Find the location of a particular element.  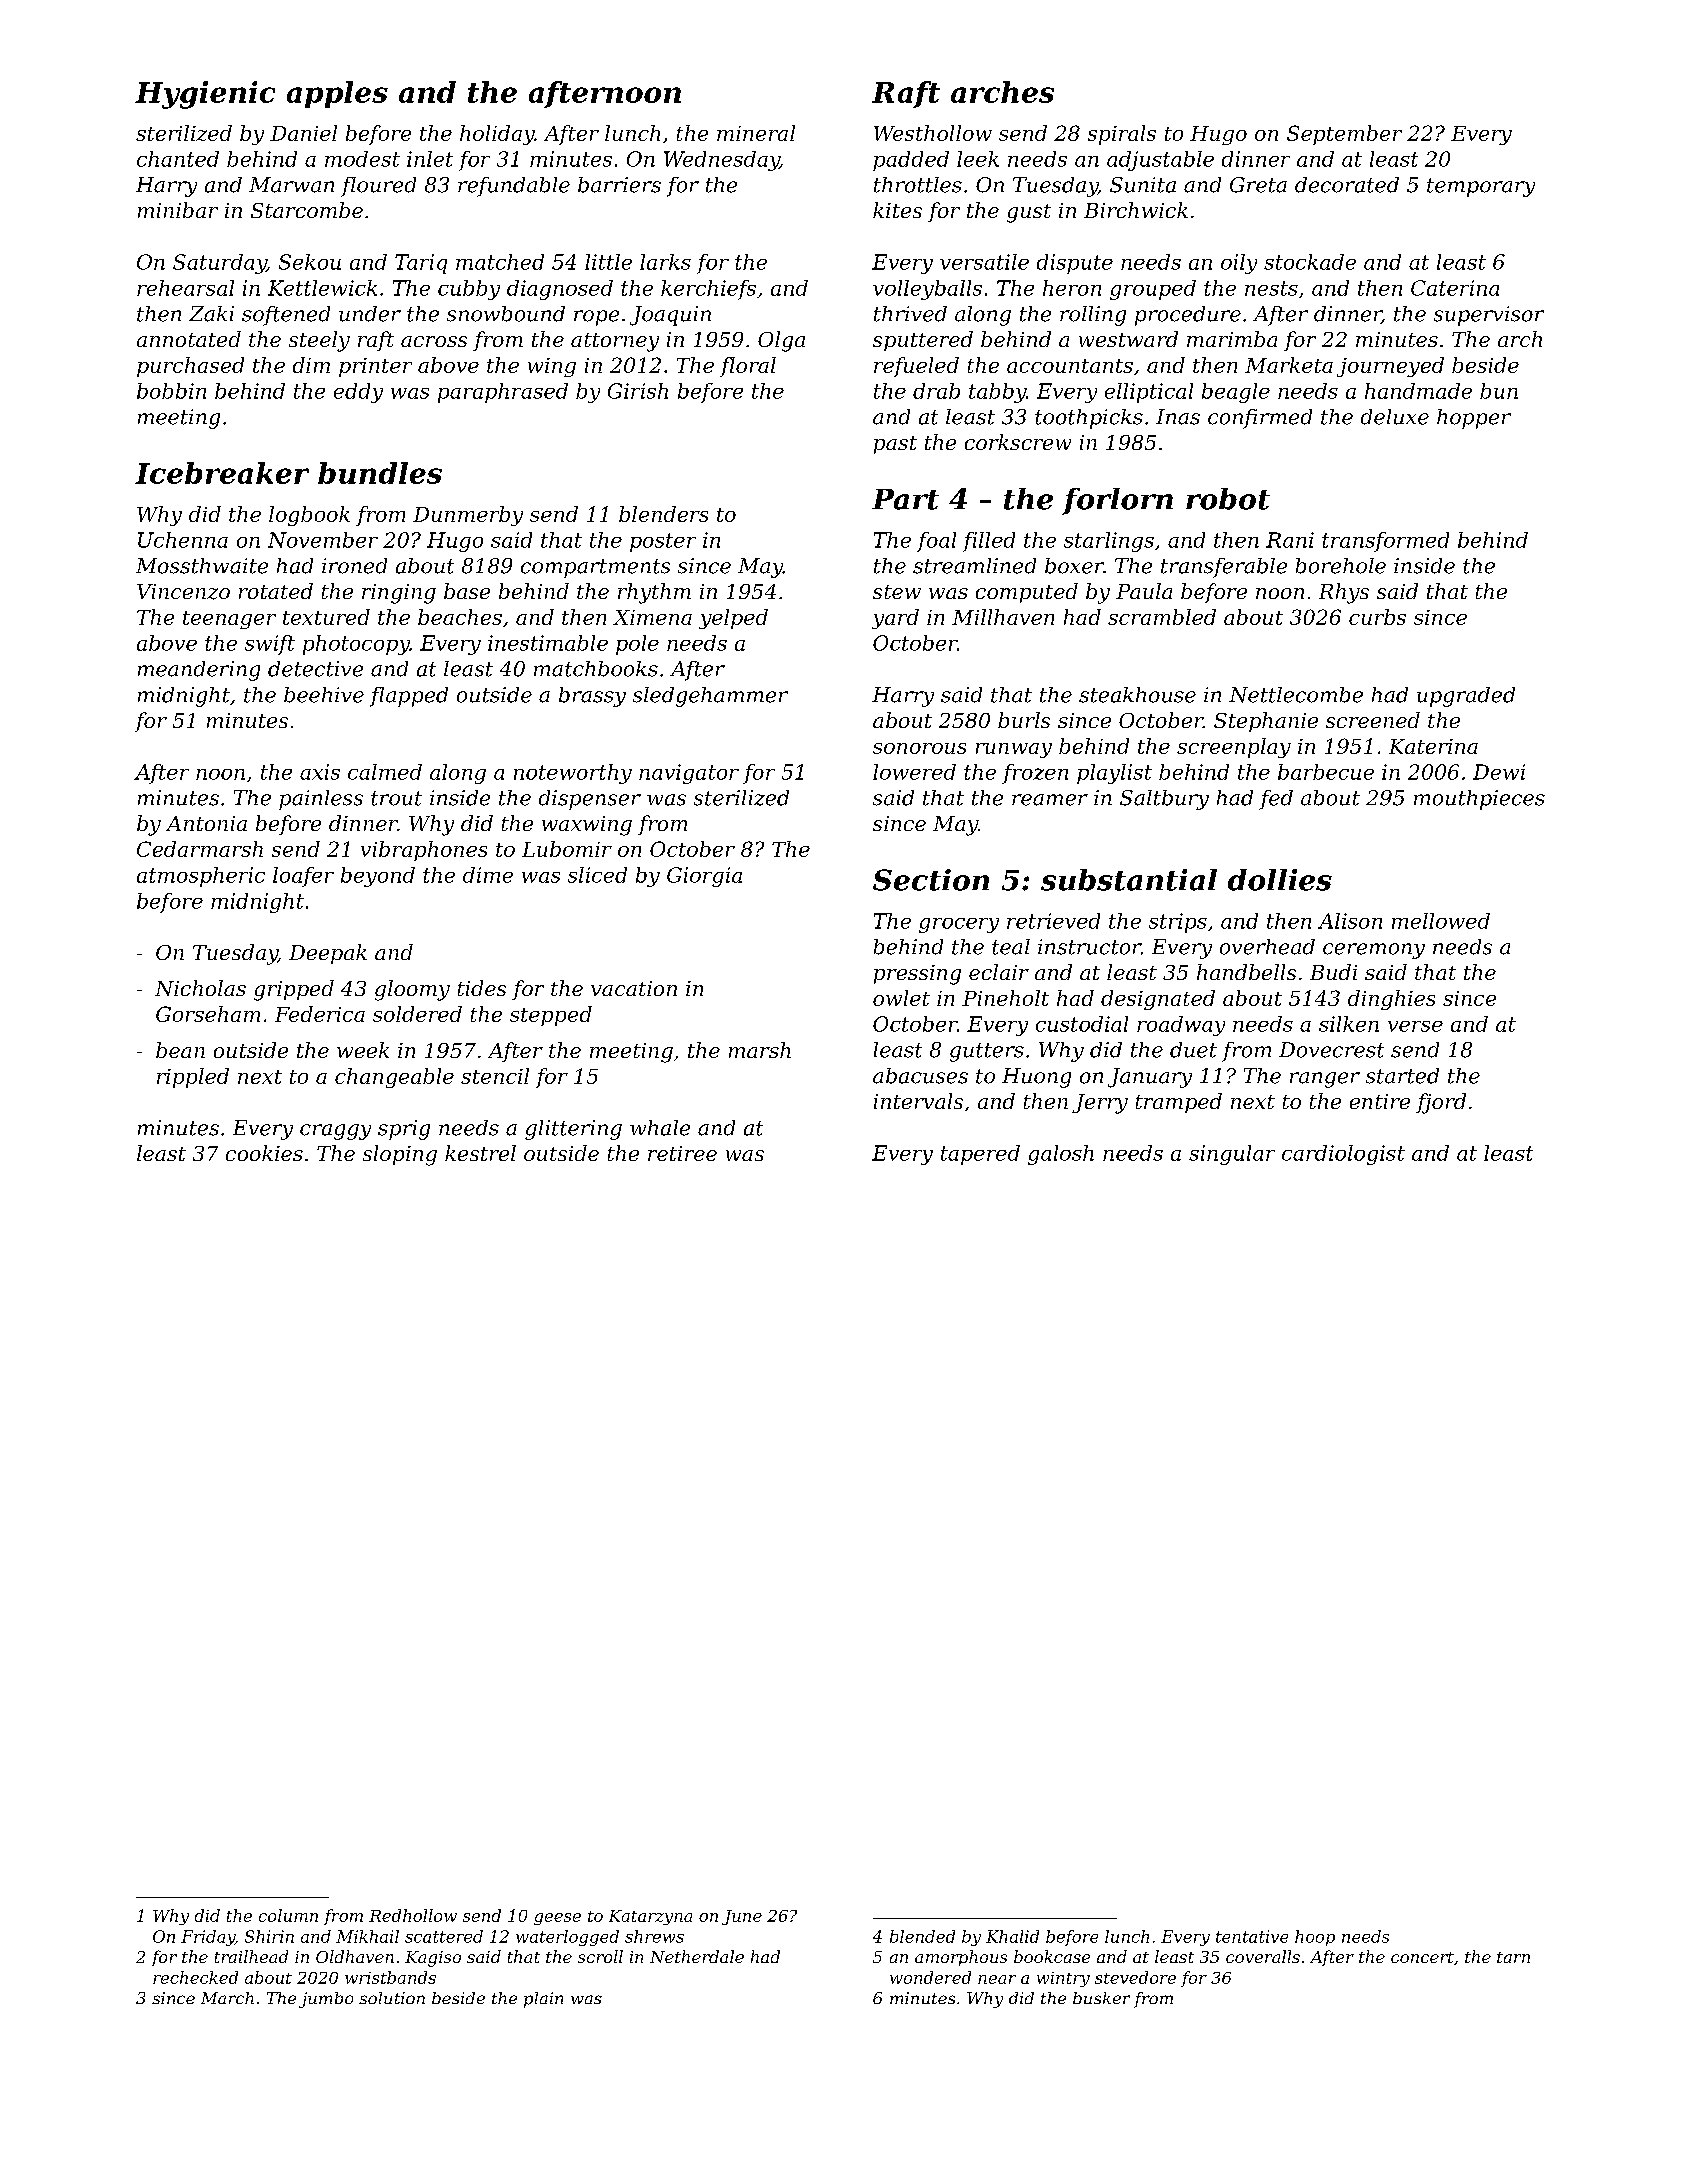

floured is located at coordinates (378, 187).
